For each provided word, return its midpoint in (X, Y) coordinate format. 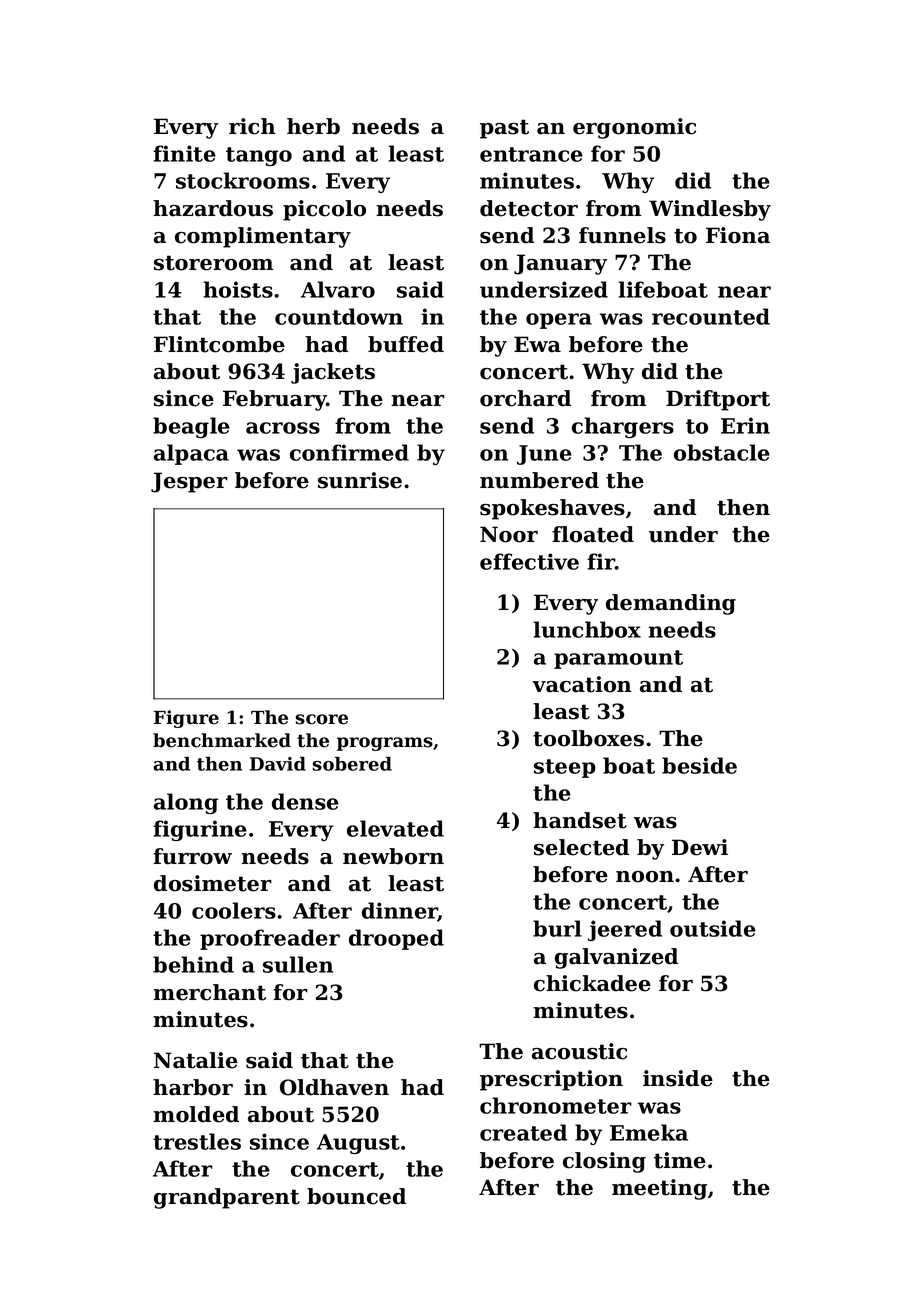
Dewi (700, 847)
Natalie (196, 1060)
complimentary (263, 237)
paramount (618, 659)
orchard (525, 398)
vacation (582, 684)
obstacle (722, 452)
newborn (393, 856)
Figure (186, 719)
